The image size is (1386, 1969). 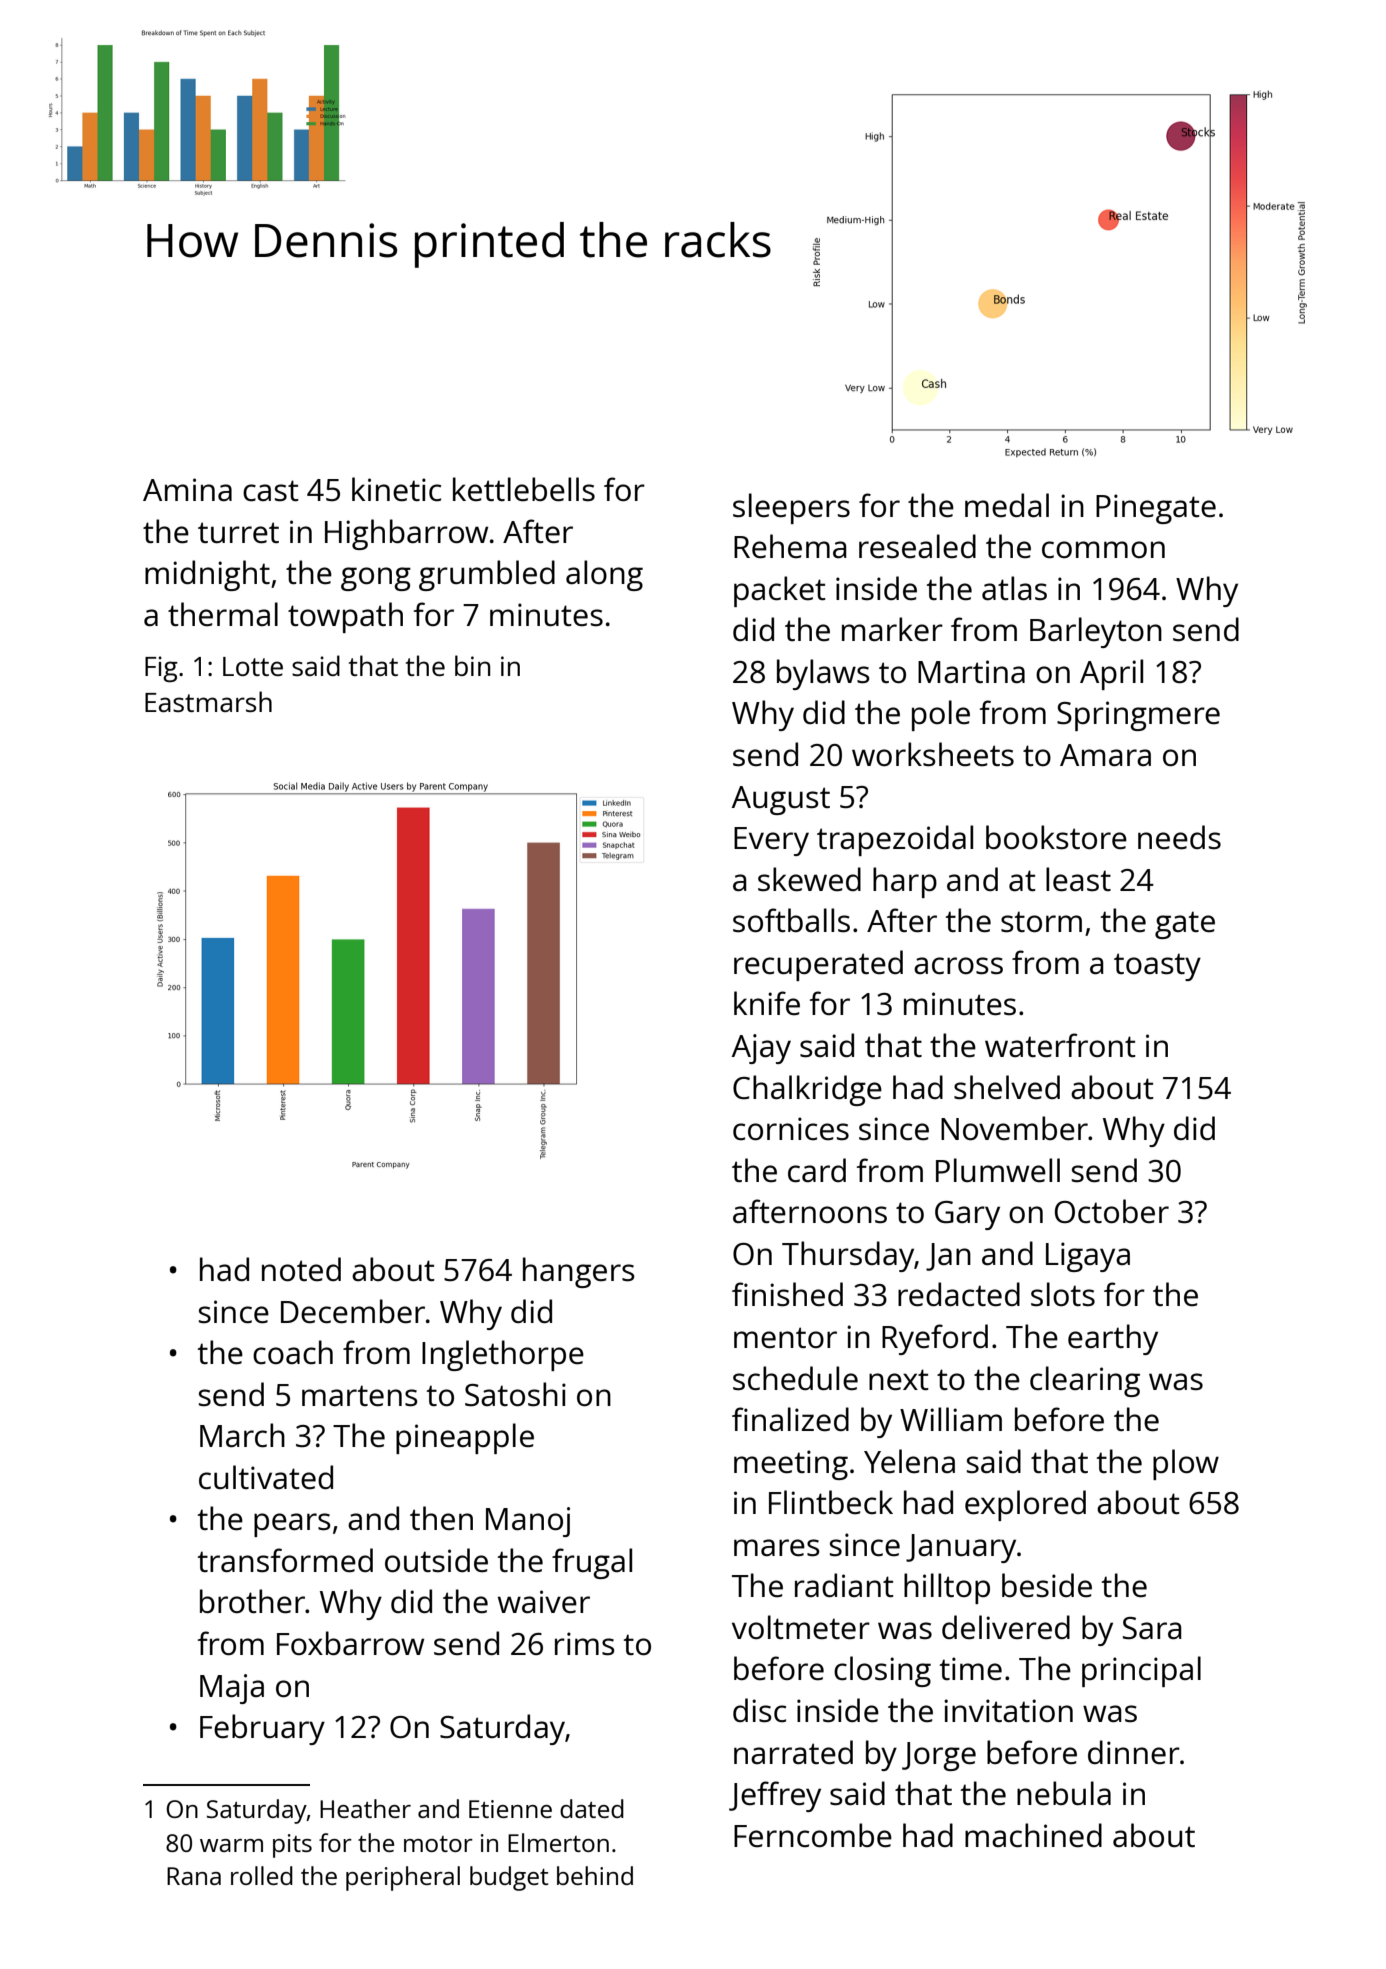 What do you see at coordinates (1088, 1257) in the screenshot?
I see `Ligaya` at bounding box center [1088, 1257].
